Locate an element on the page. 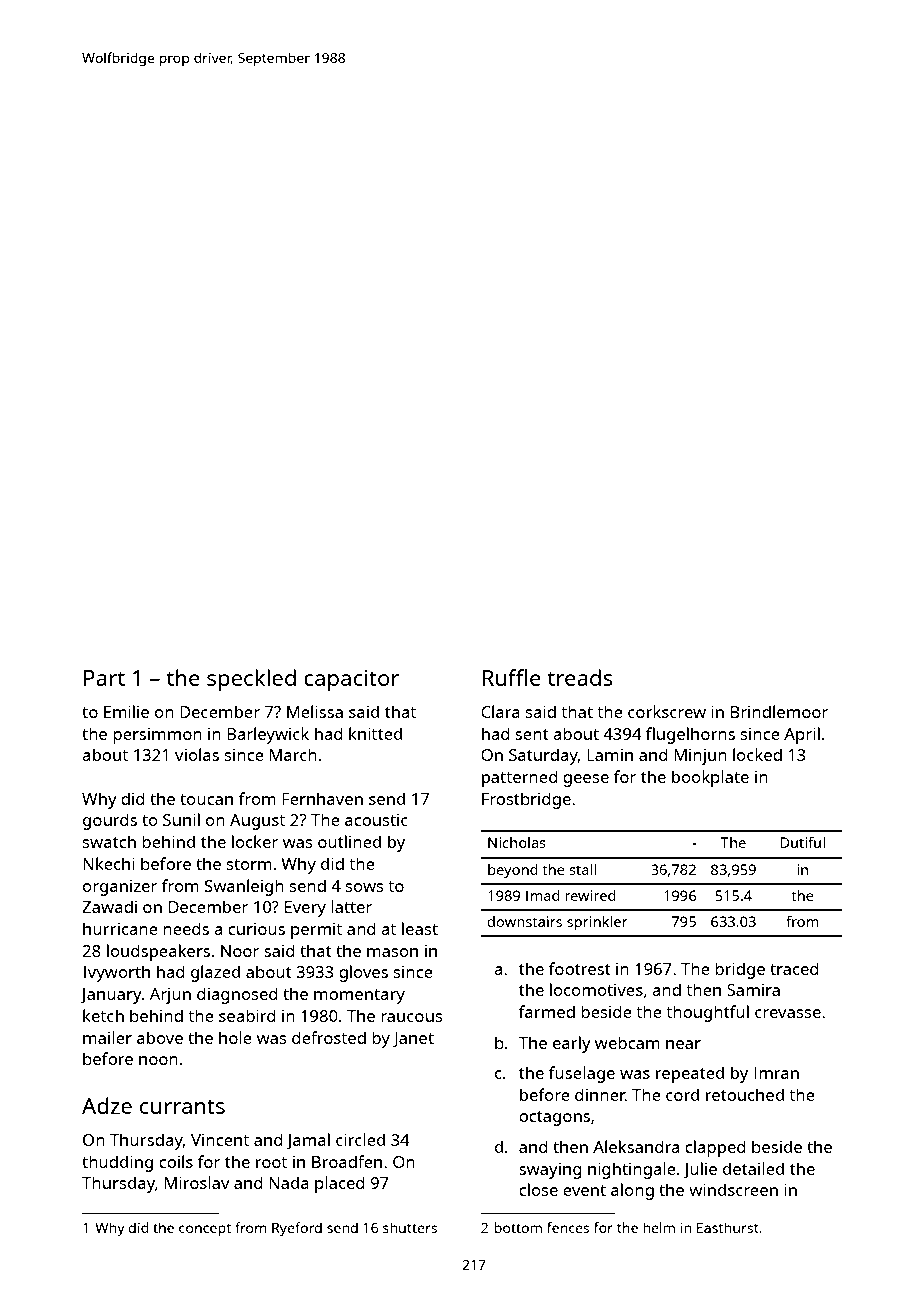  January is located at coordinates (111, 996).
